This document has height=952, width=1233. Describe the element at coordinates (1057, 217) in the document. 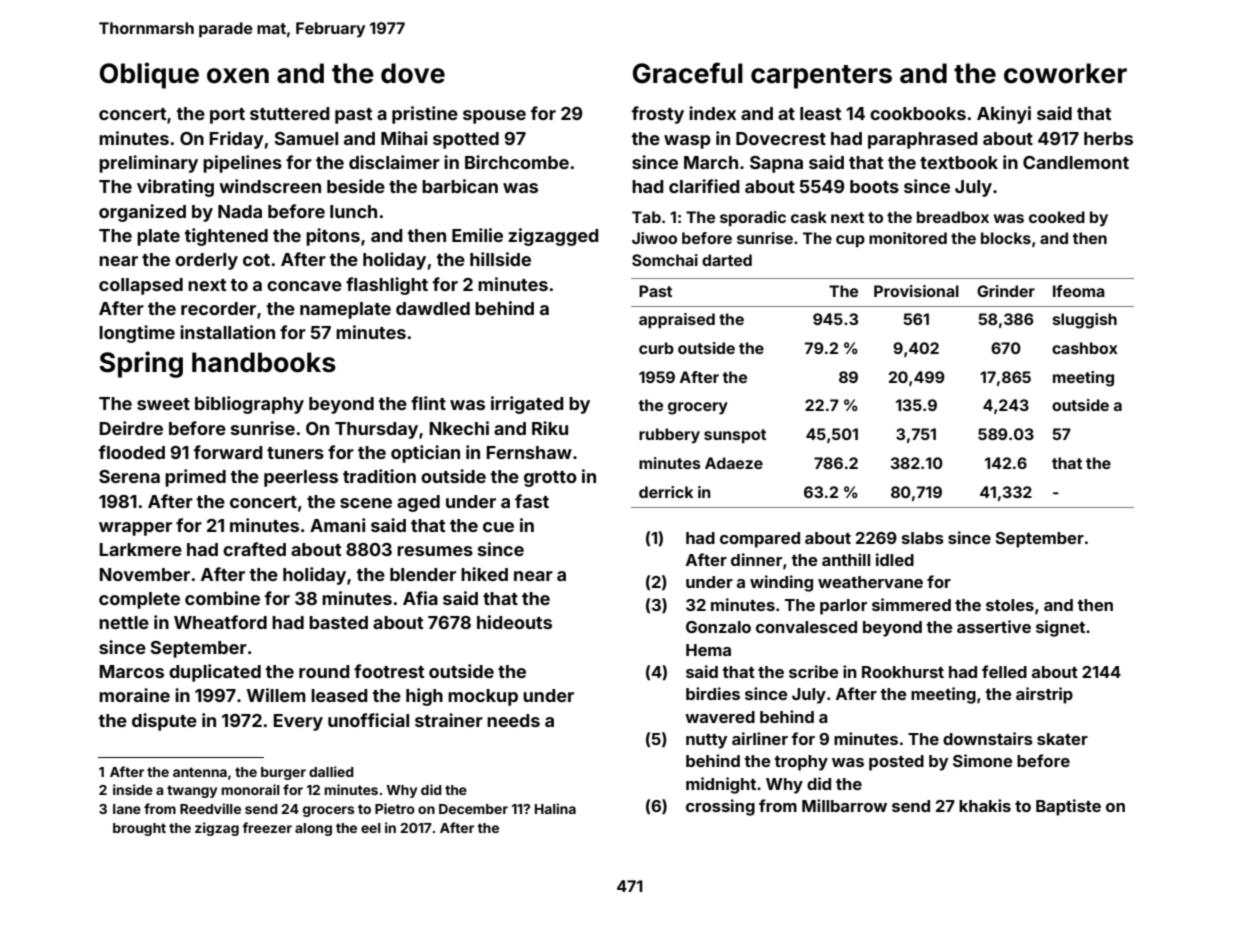

I see `cooked` at that location.
